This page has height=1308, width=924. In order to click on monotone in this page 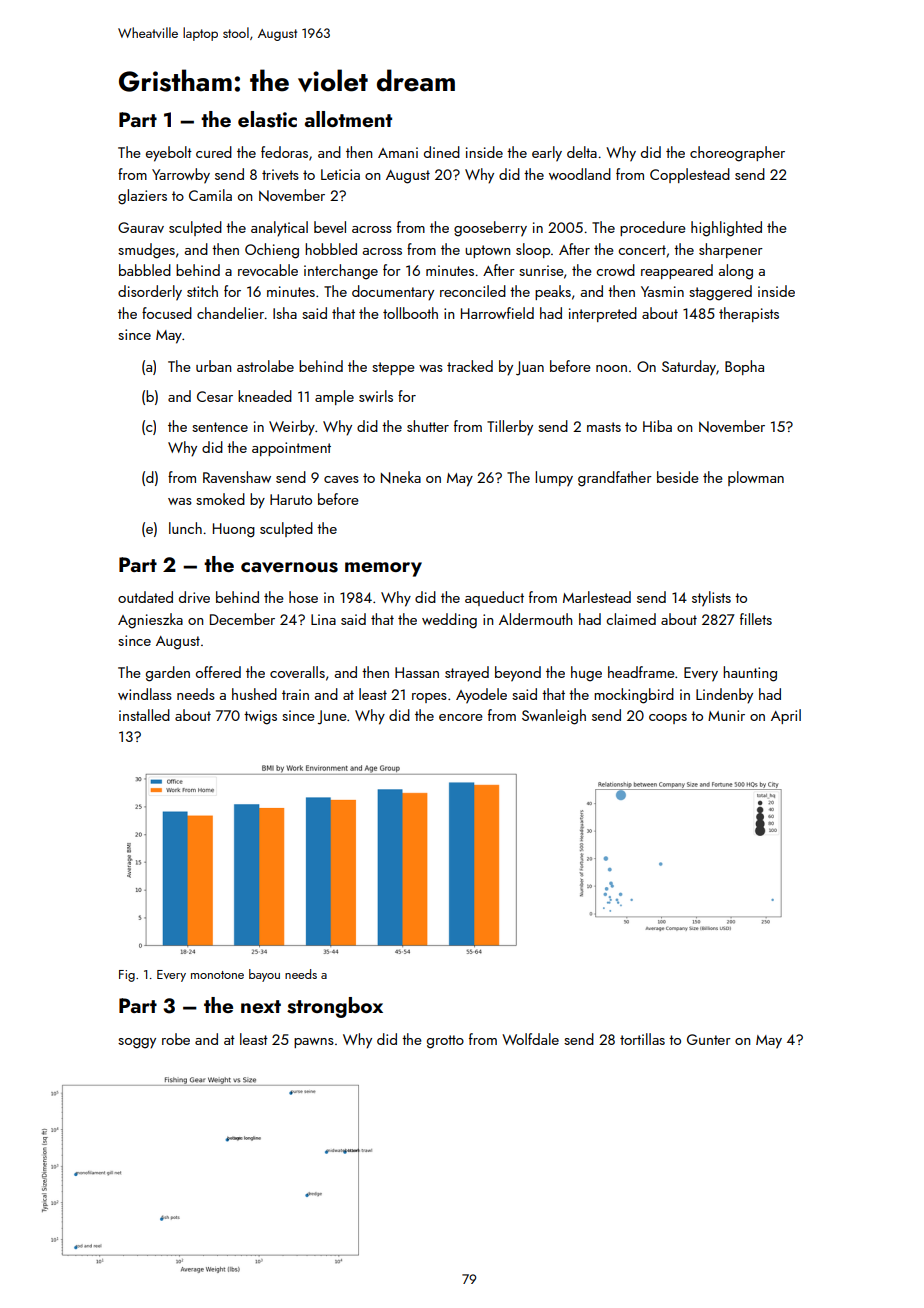, I will do `click(217, 975)`.
